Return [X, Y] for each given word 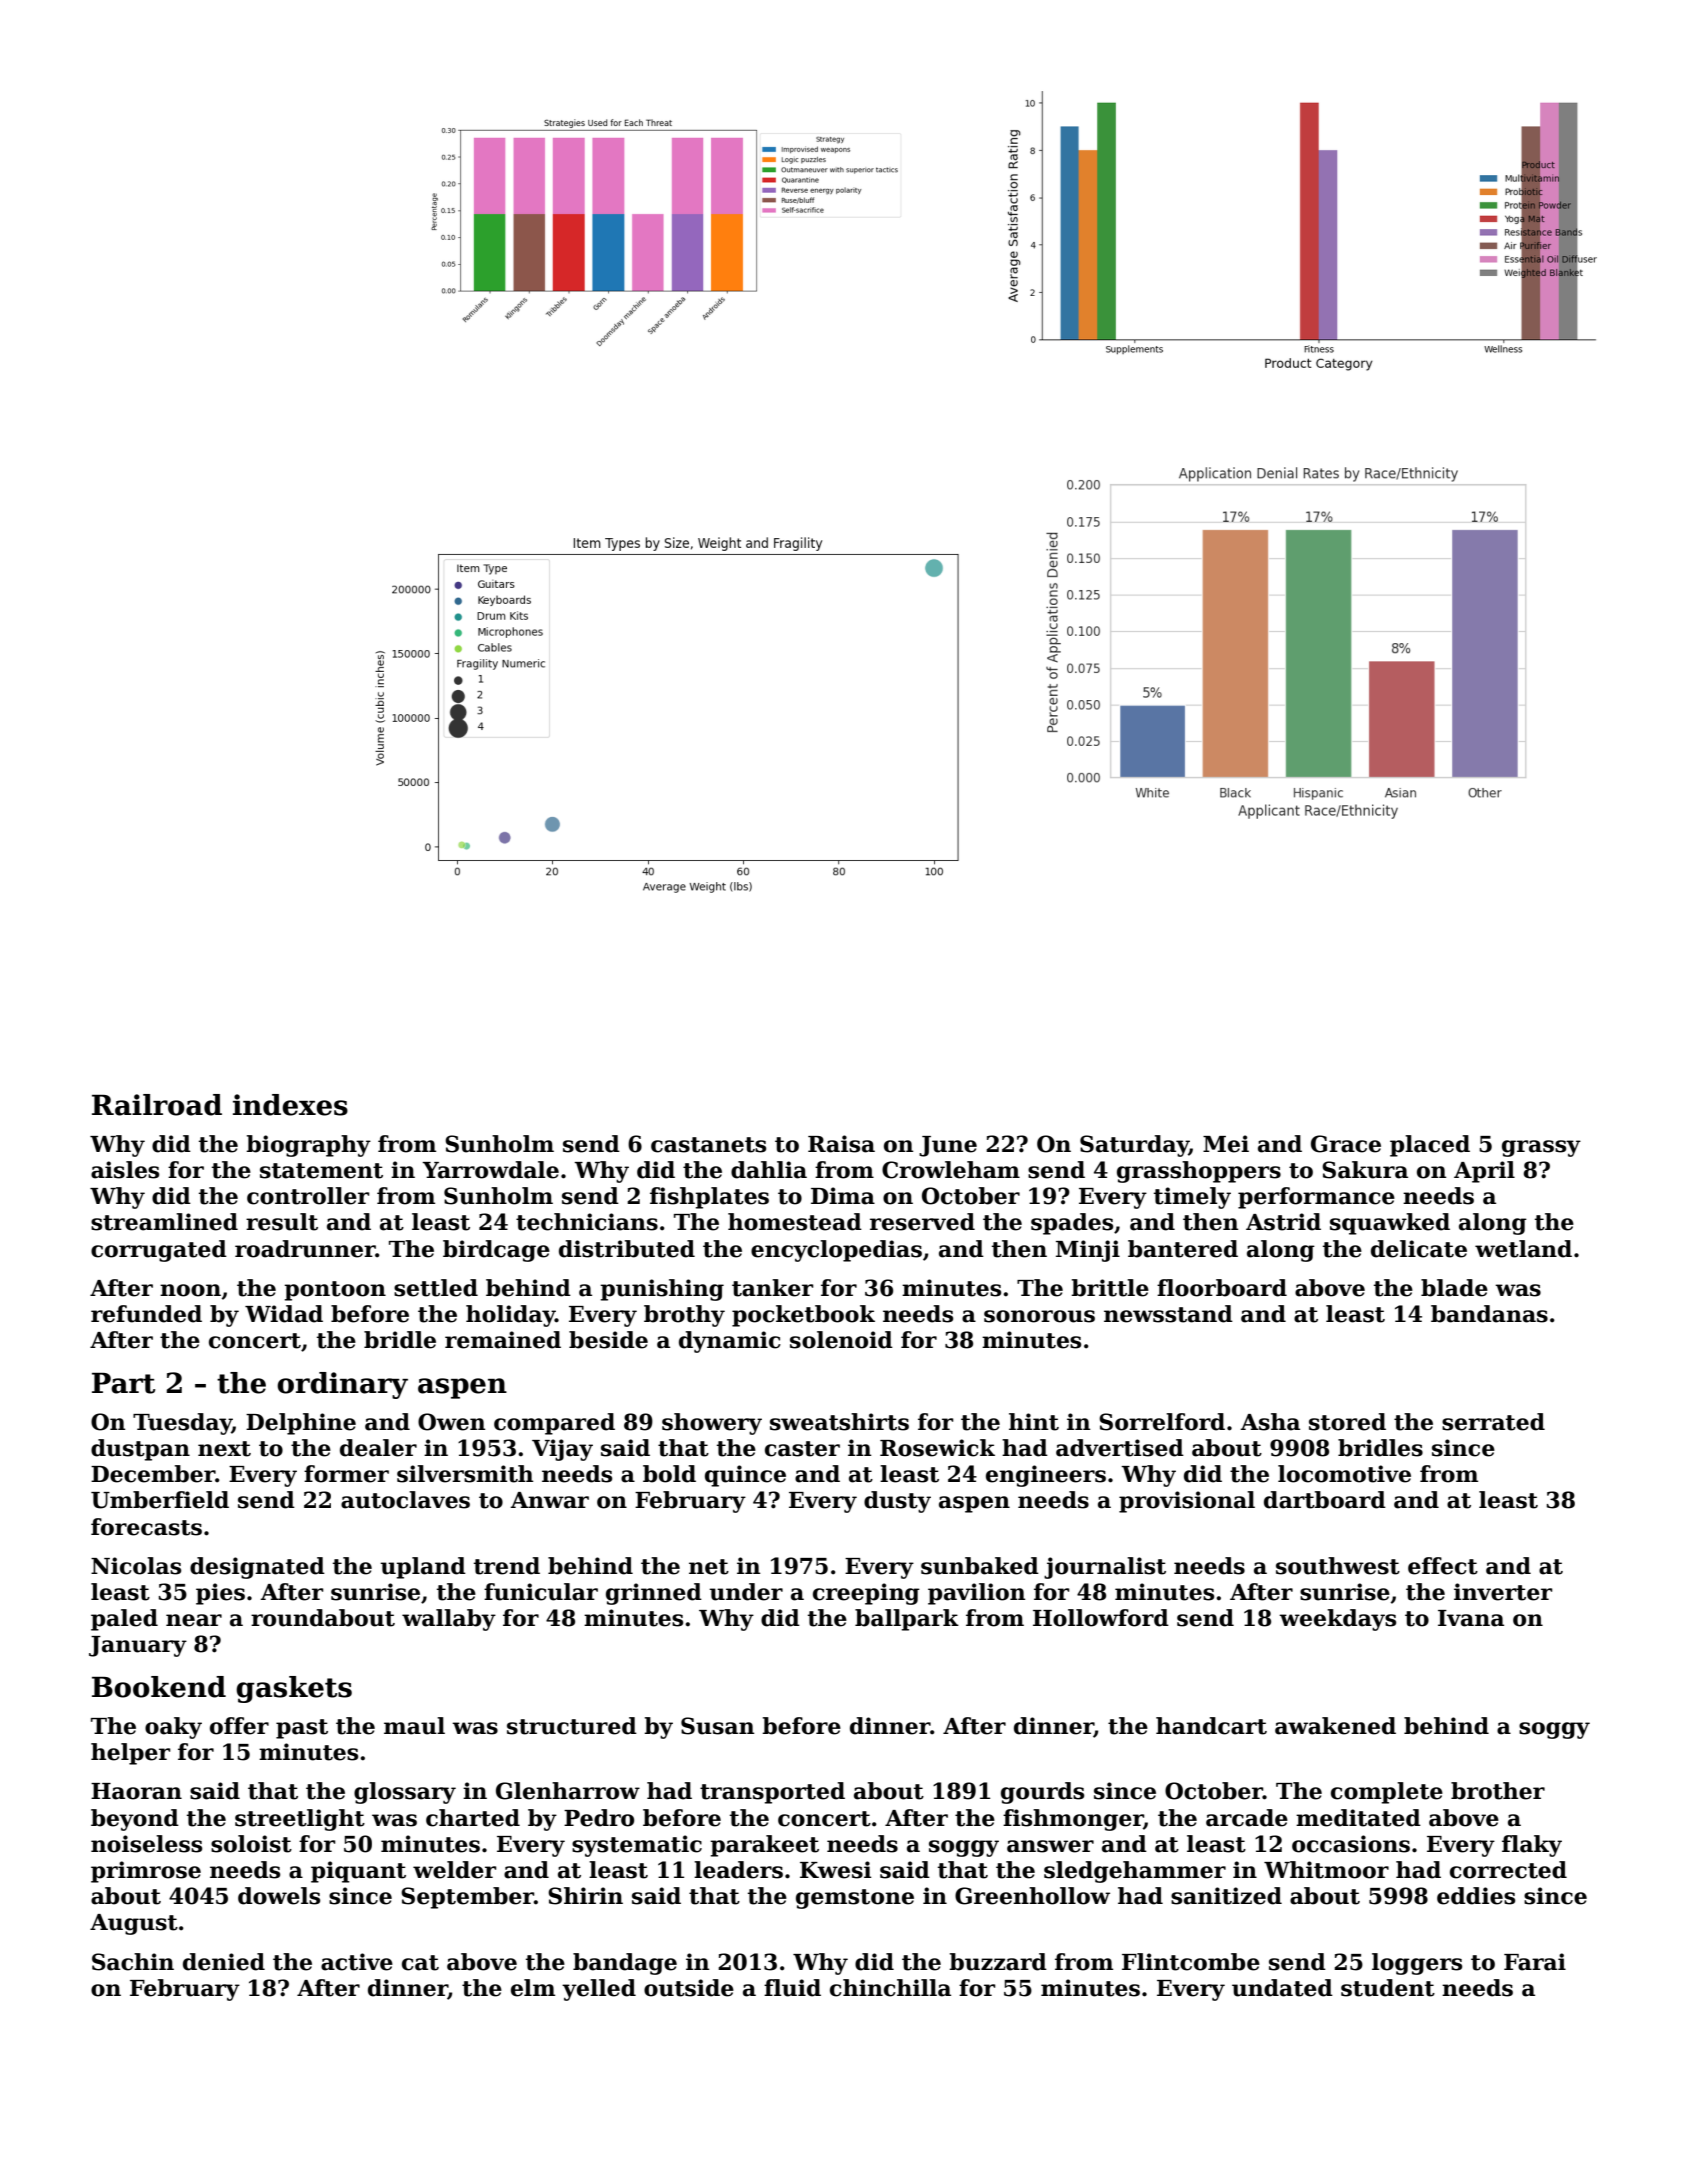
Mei [1226, 1144]
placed [1430, 1146]
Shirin [585, 1896]
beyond [135, 1820]
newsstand [1168, 1314]
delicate [1419, 1249]
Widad [284, 1314]
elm [533, 1988]
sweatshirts [839, 1422]
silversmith [465, 1474]
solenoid [841, 1340]
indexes [290, 1105]
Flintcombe [1191, 1962]
